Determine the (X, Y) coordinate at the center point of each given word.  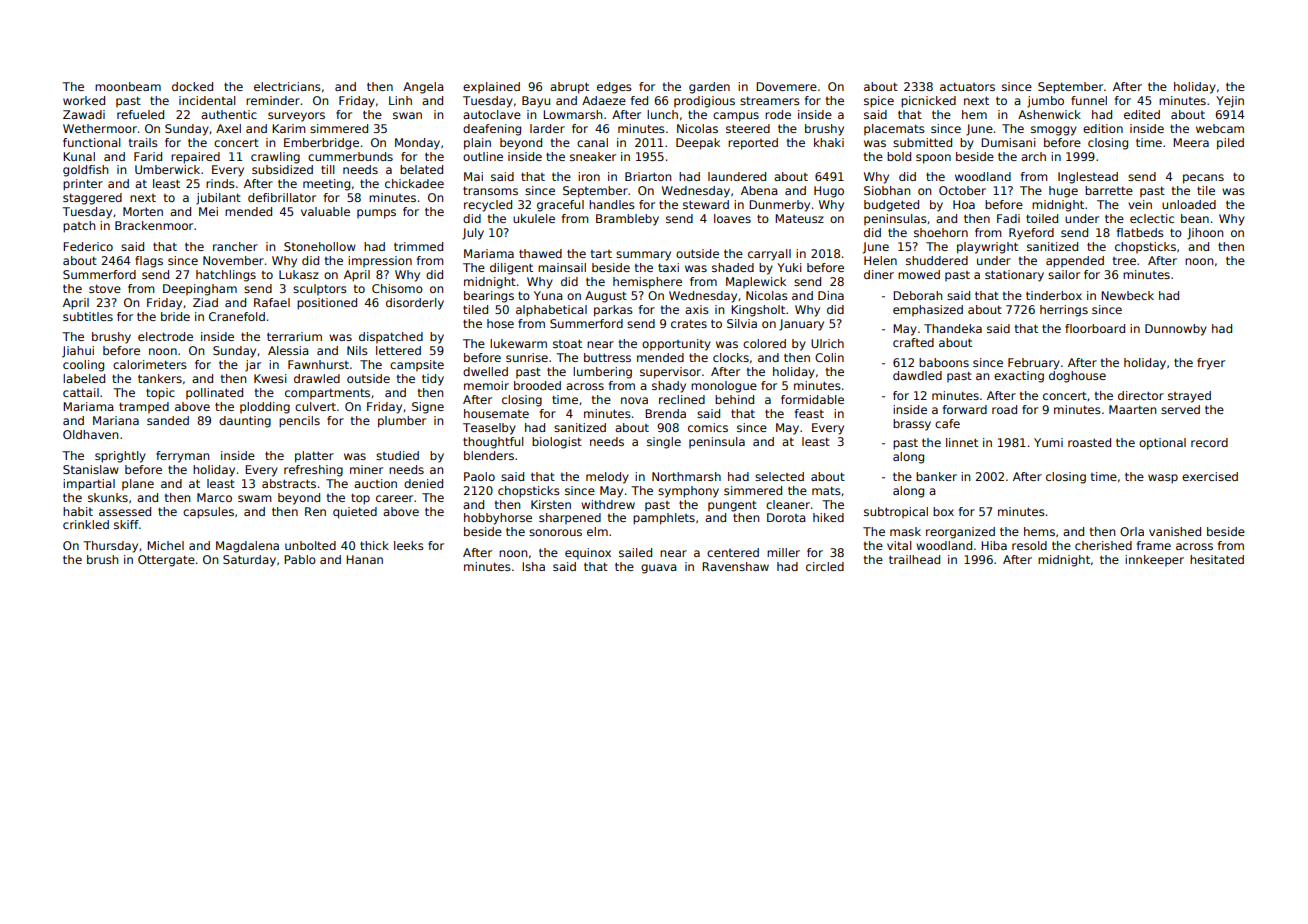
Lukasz (299, 274)
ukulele (534, 218)
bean (1195, 218)
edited (1142, 114)
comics (708, 427)
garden (709, 88)
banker (936, 476)
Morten (143, 211)
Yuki (789, 267)
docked (192, 86)
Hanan (364, 559)
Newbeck (1127, 295)
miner (366, 469)
